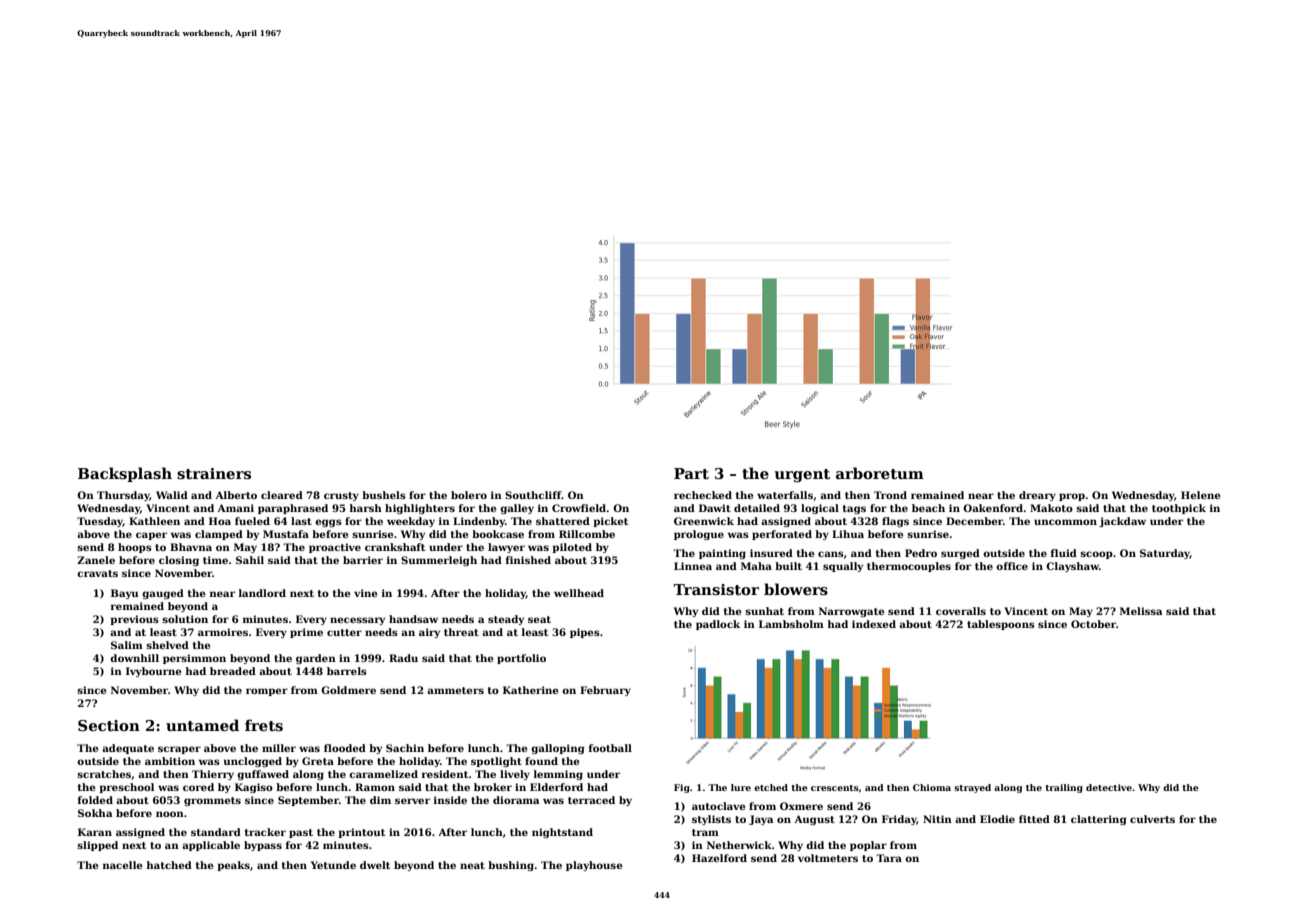  What do you see at coordinates (594, 866) in the image?
I see `playhouse` at bounding box center [594, 866].
